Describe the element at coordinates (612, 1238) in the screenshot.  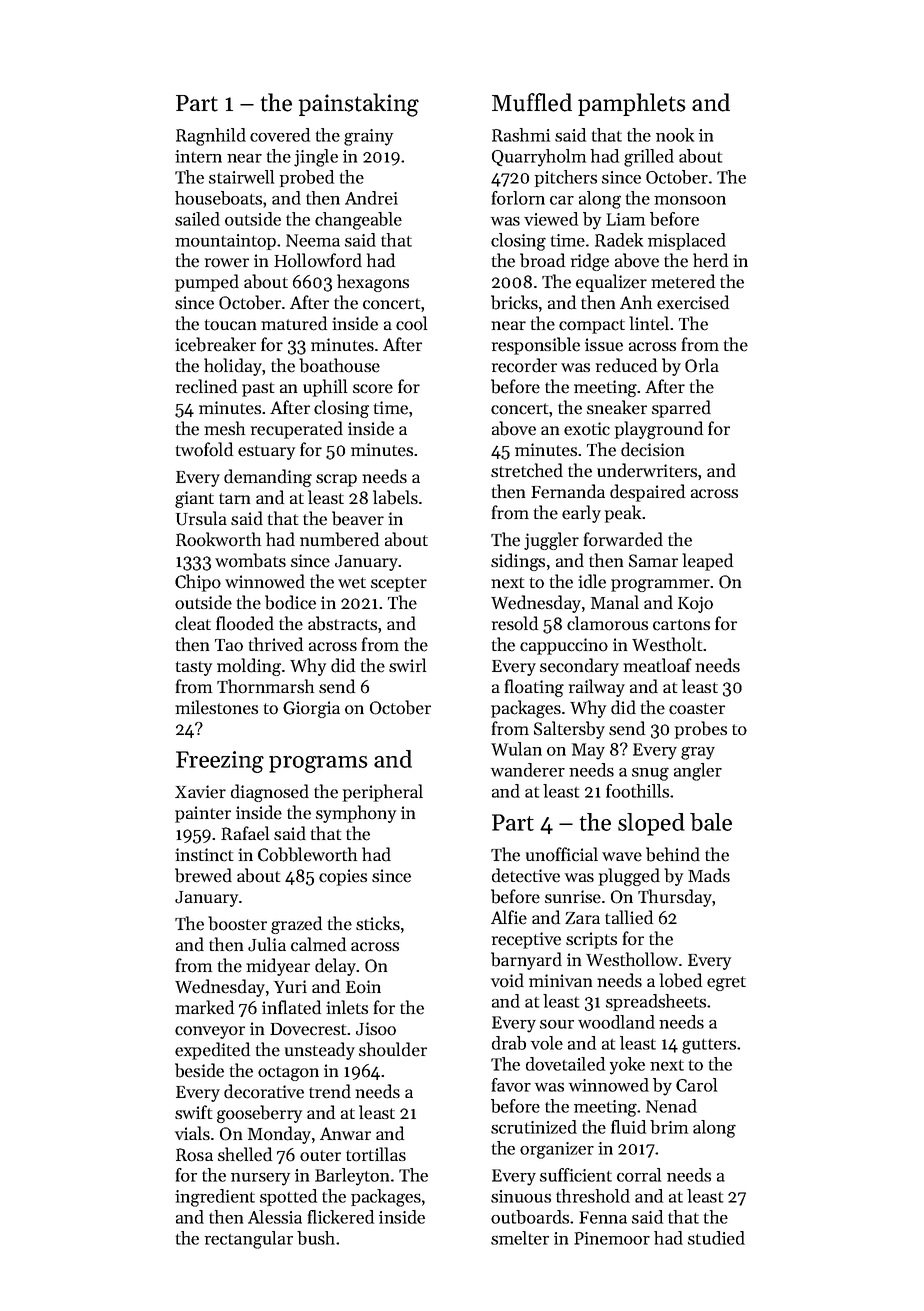
I see `Pinemoor` at that location.
